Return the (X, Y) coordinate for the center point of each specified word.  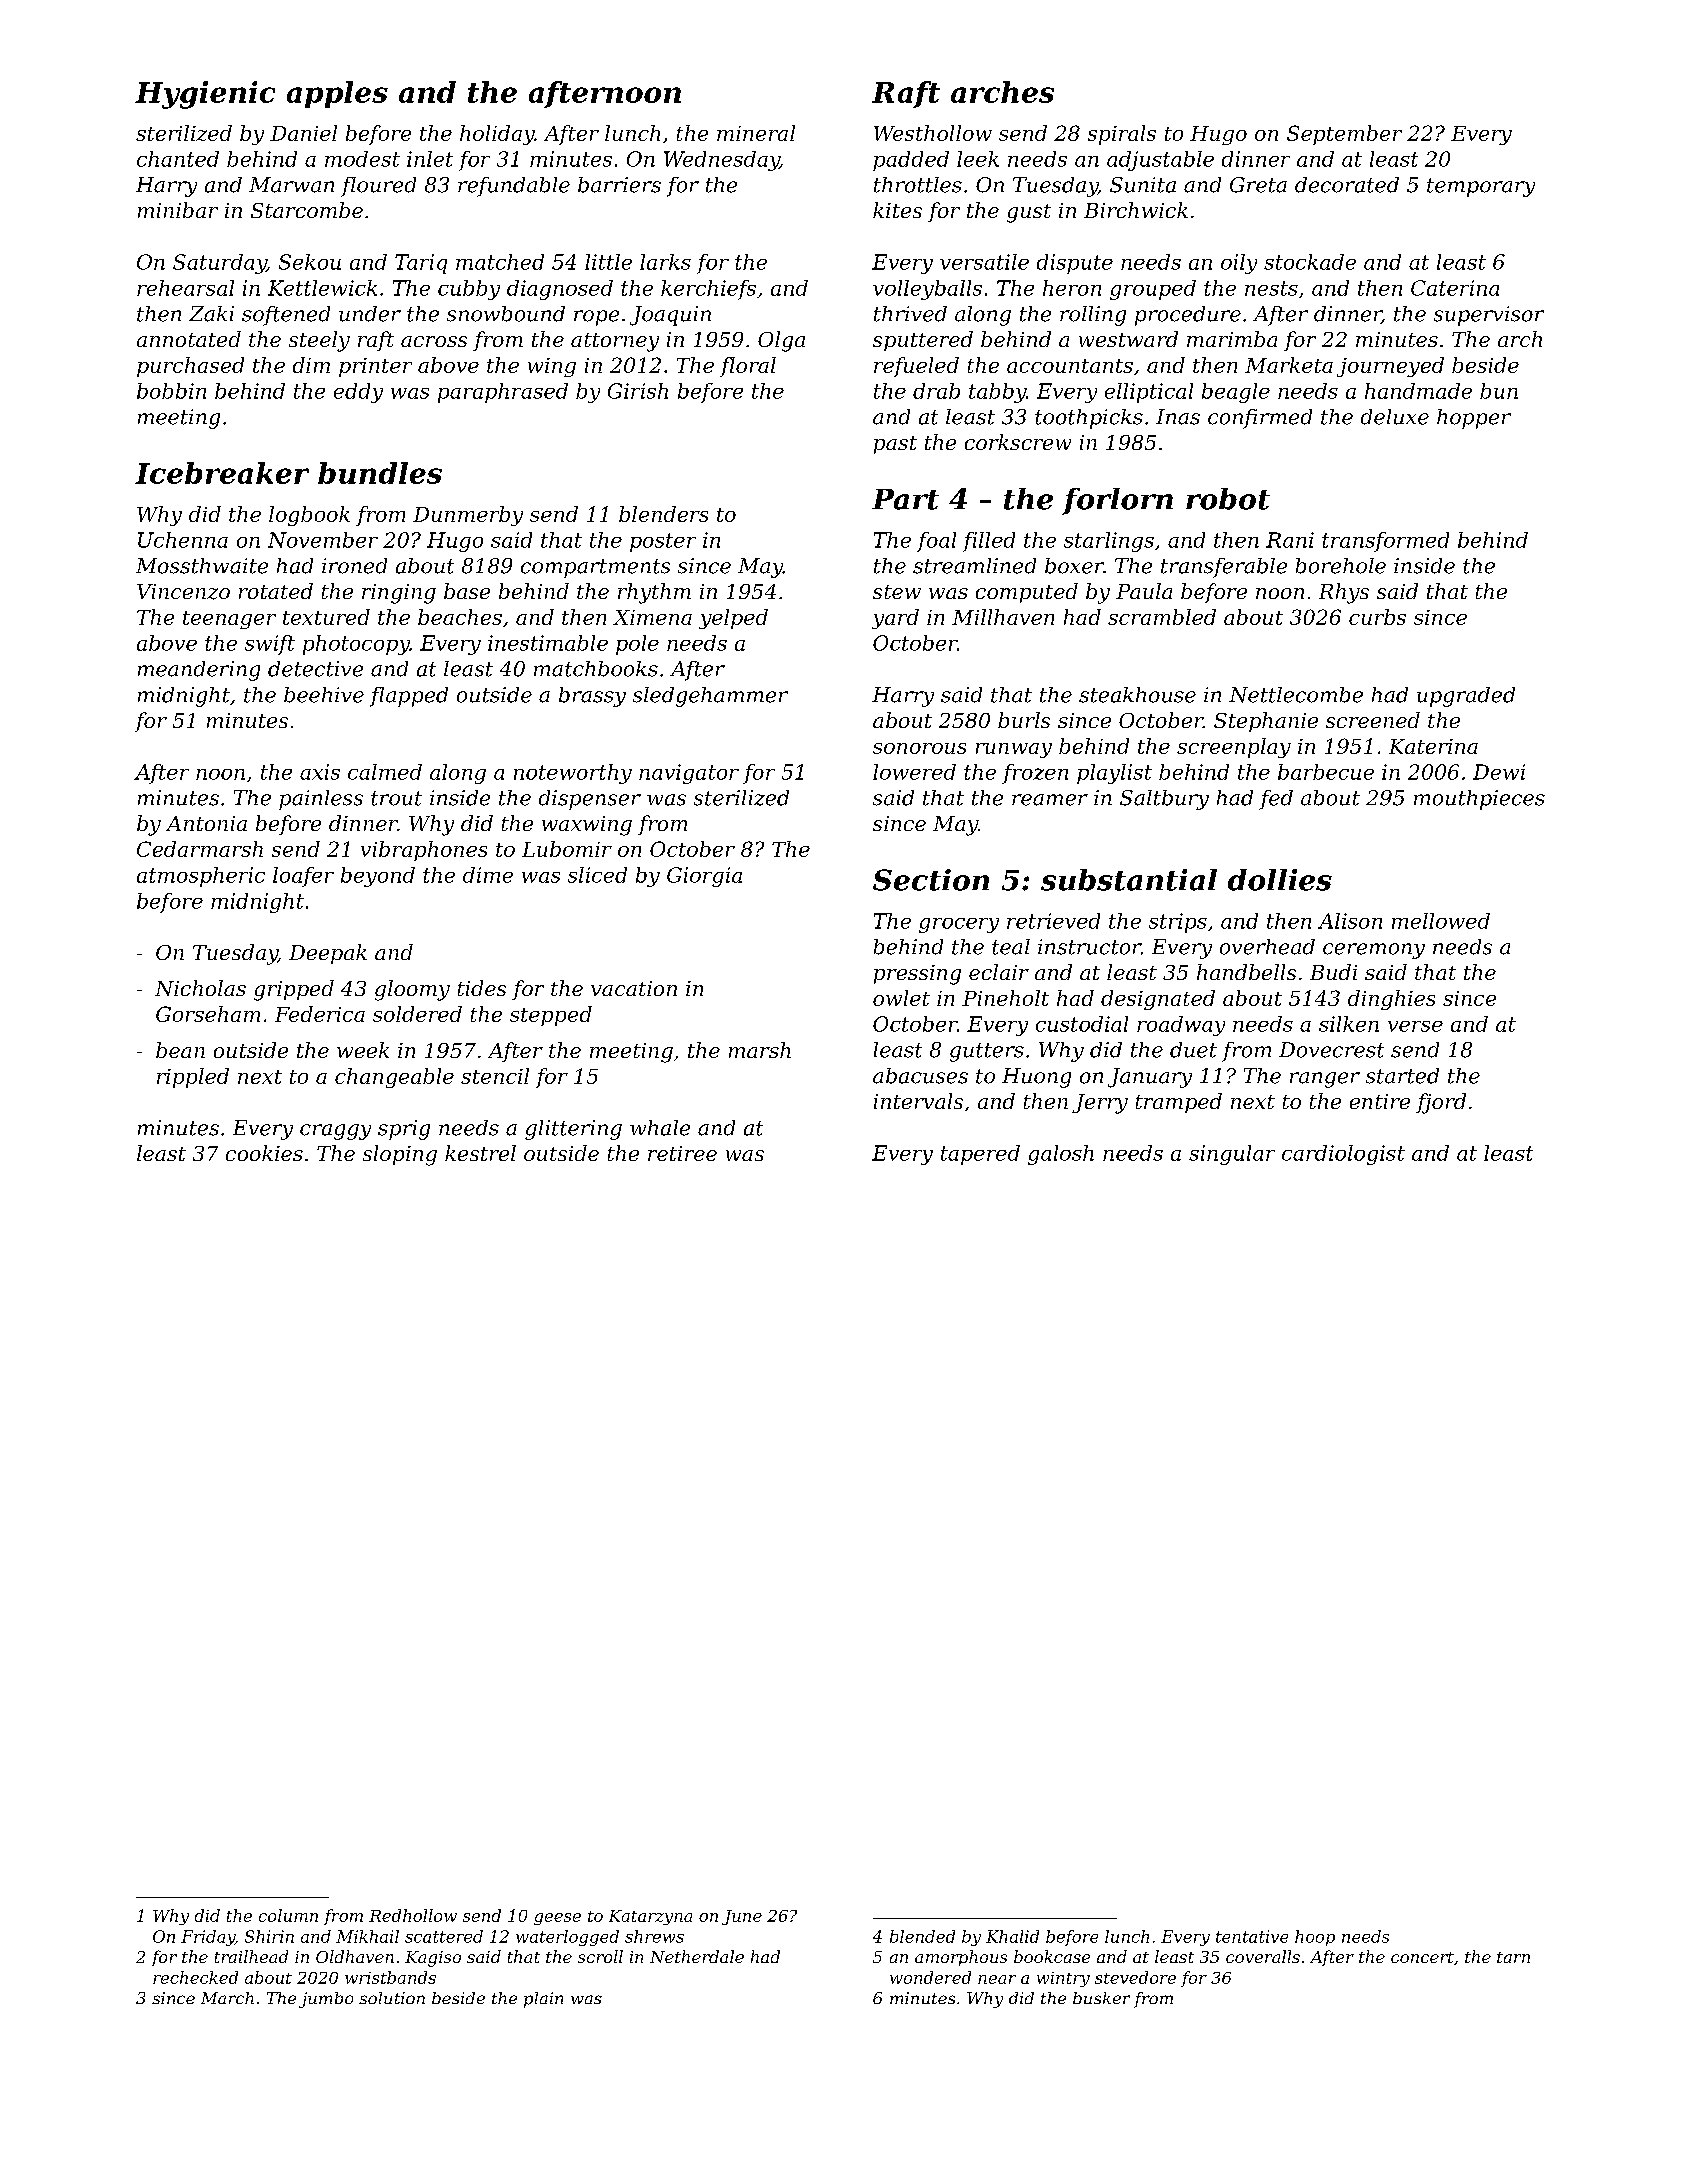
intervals (918, 1101)
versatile (984, 262)
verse (1415, 1026)
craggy (335, 1132)
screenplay (1234, 748)
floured (378, 187)
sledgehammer (710, 697)
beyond (378, 877)
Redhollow (413, 1915)
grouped (1153, 290)
